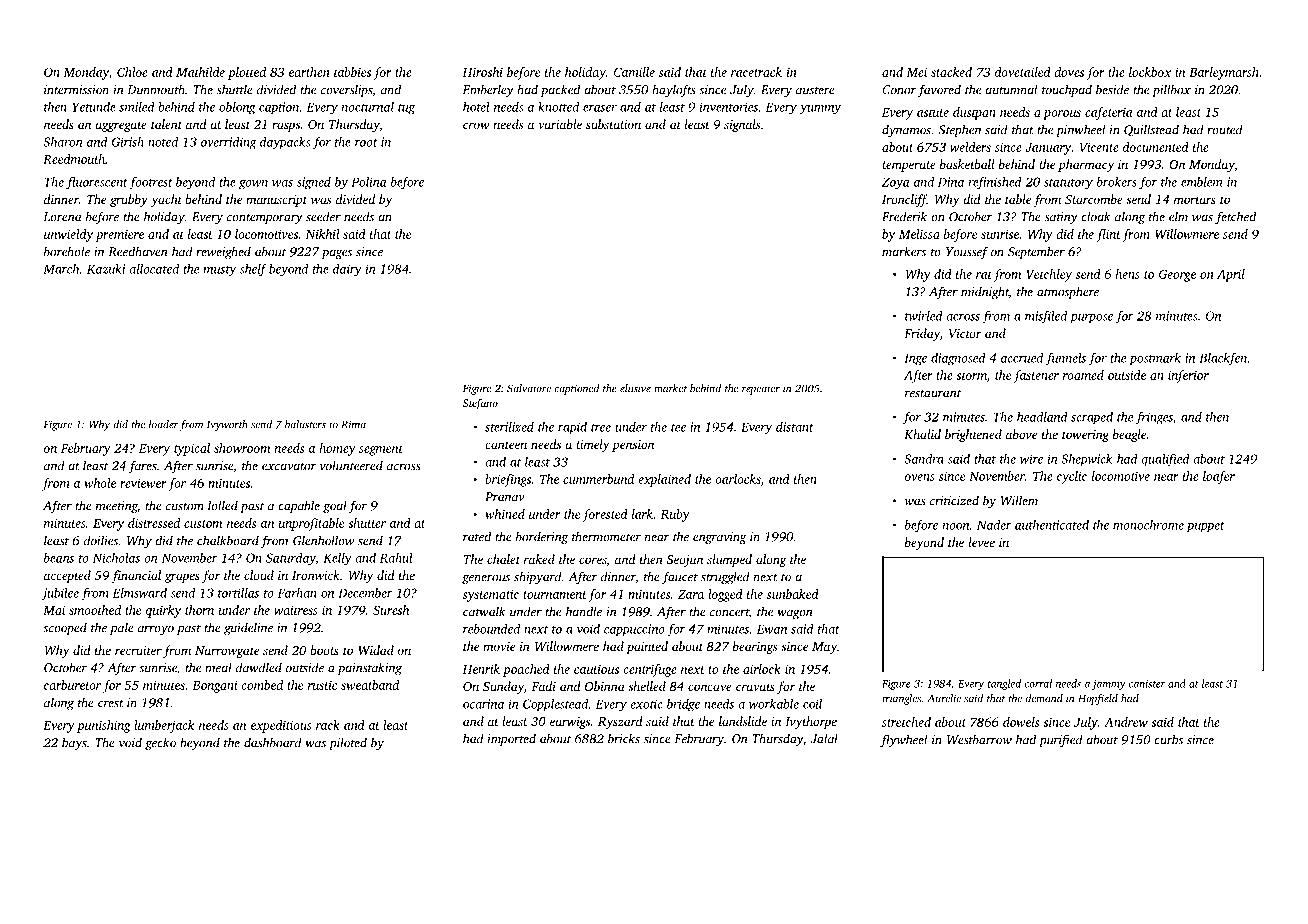  Describe the element at coordinates (512, 739) in the screenshot. I see `imported` at that location.
